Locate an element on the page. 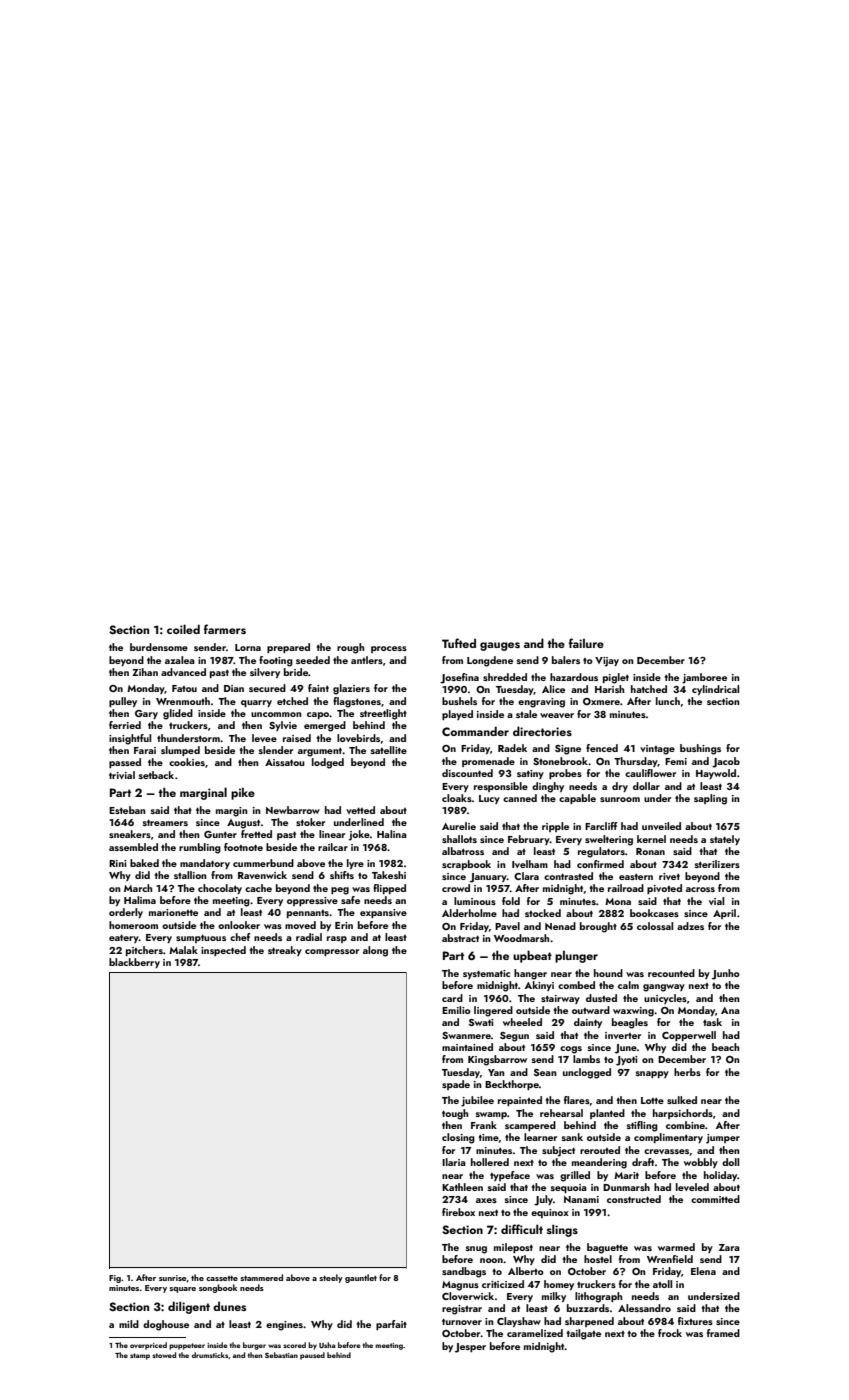  cache is located at coordinates (258, 888).
